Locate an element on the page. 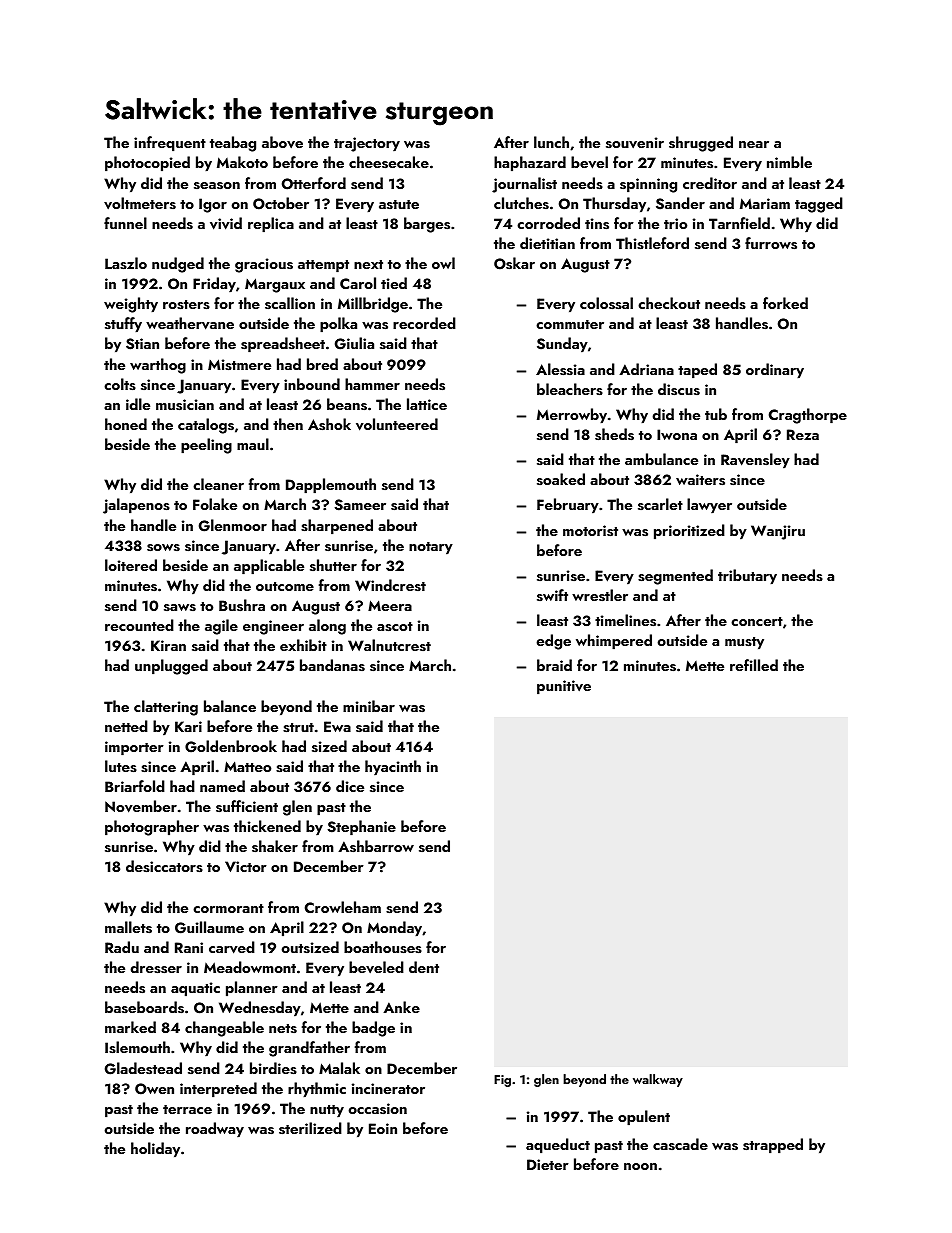 This image has height=1233, width=952. notary is located at coordinates (431, 548).
